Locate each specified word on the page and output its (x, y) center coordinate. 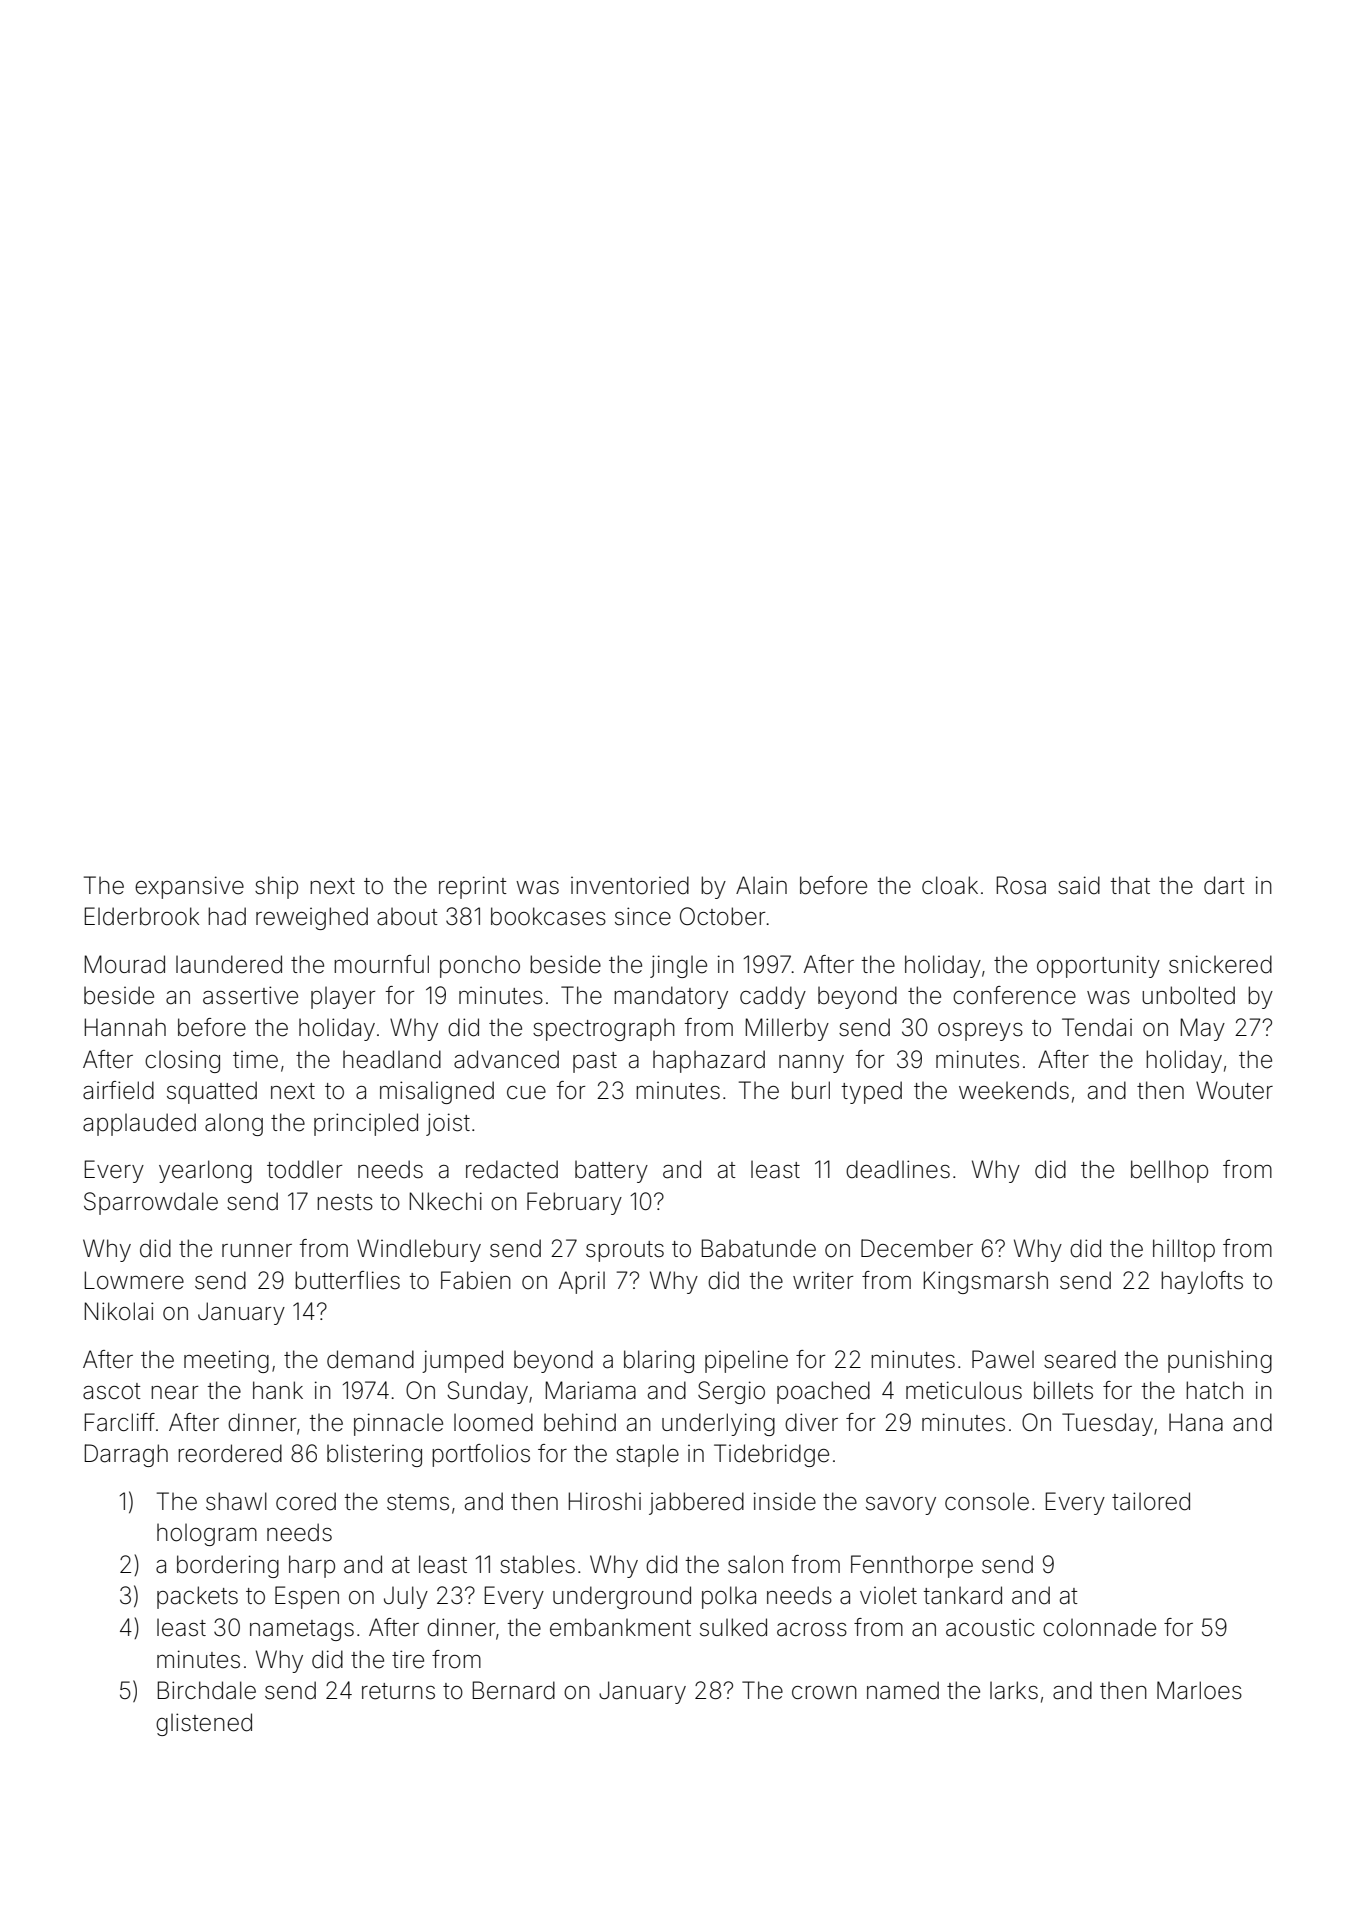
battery (611, 1171)
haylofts (1202, 1282)
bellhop (1169, 1171)
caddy (773, 997)
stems (418, 1502)
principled (366, 1124)
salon (755, 1564)
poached (823, 1392)
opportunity (1098, 966)
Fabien (476, 1280)
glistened (204, 1724)
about (407, 916)
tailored (1151, 1501)
